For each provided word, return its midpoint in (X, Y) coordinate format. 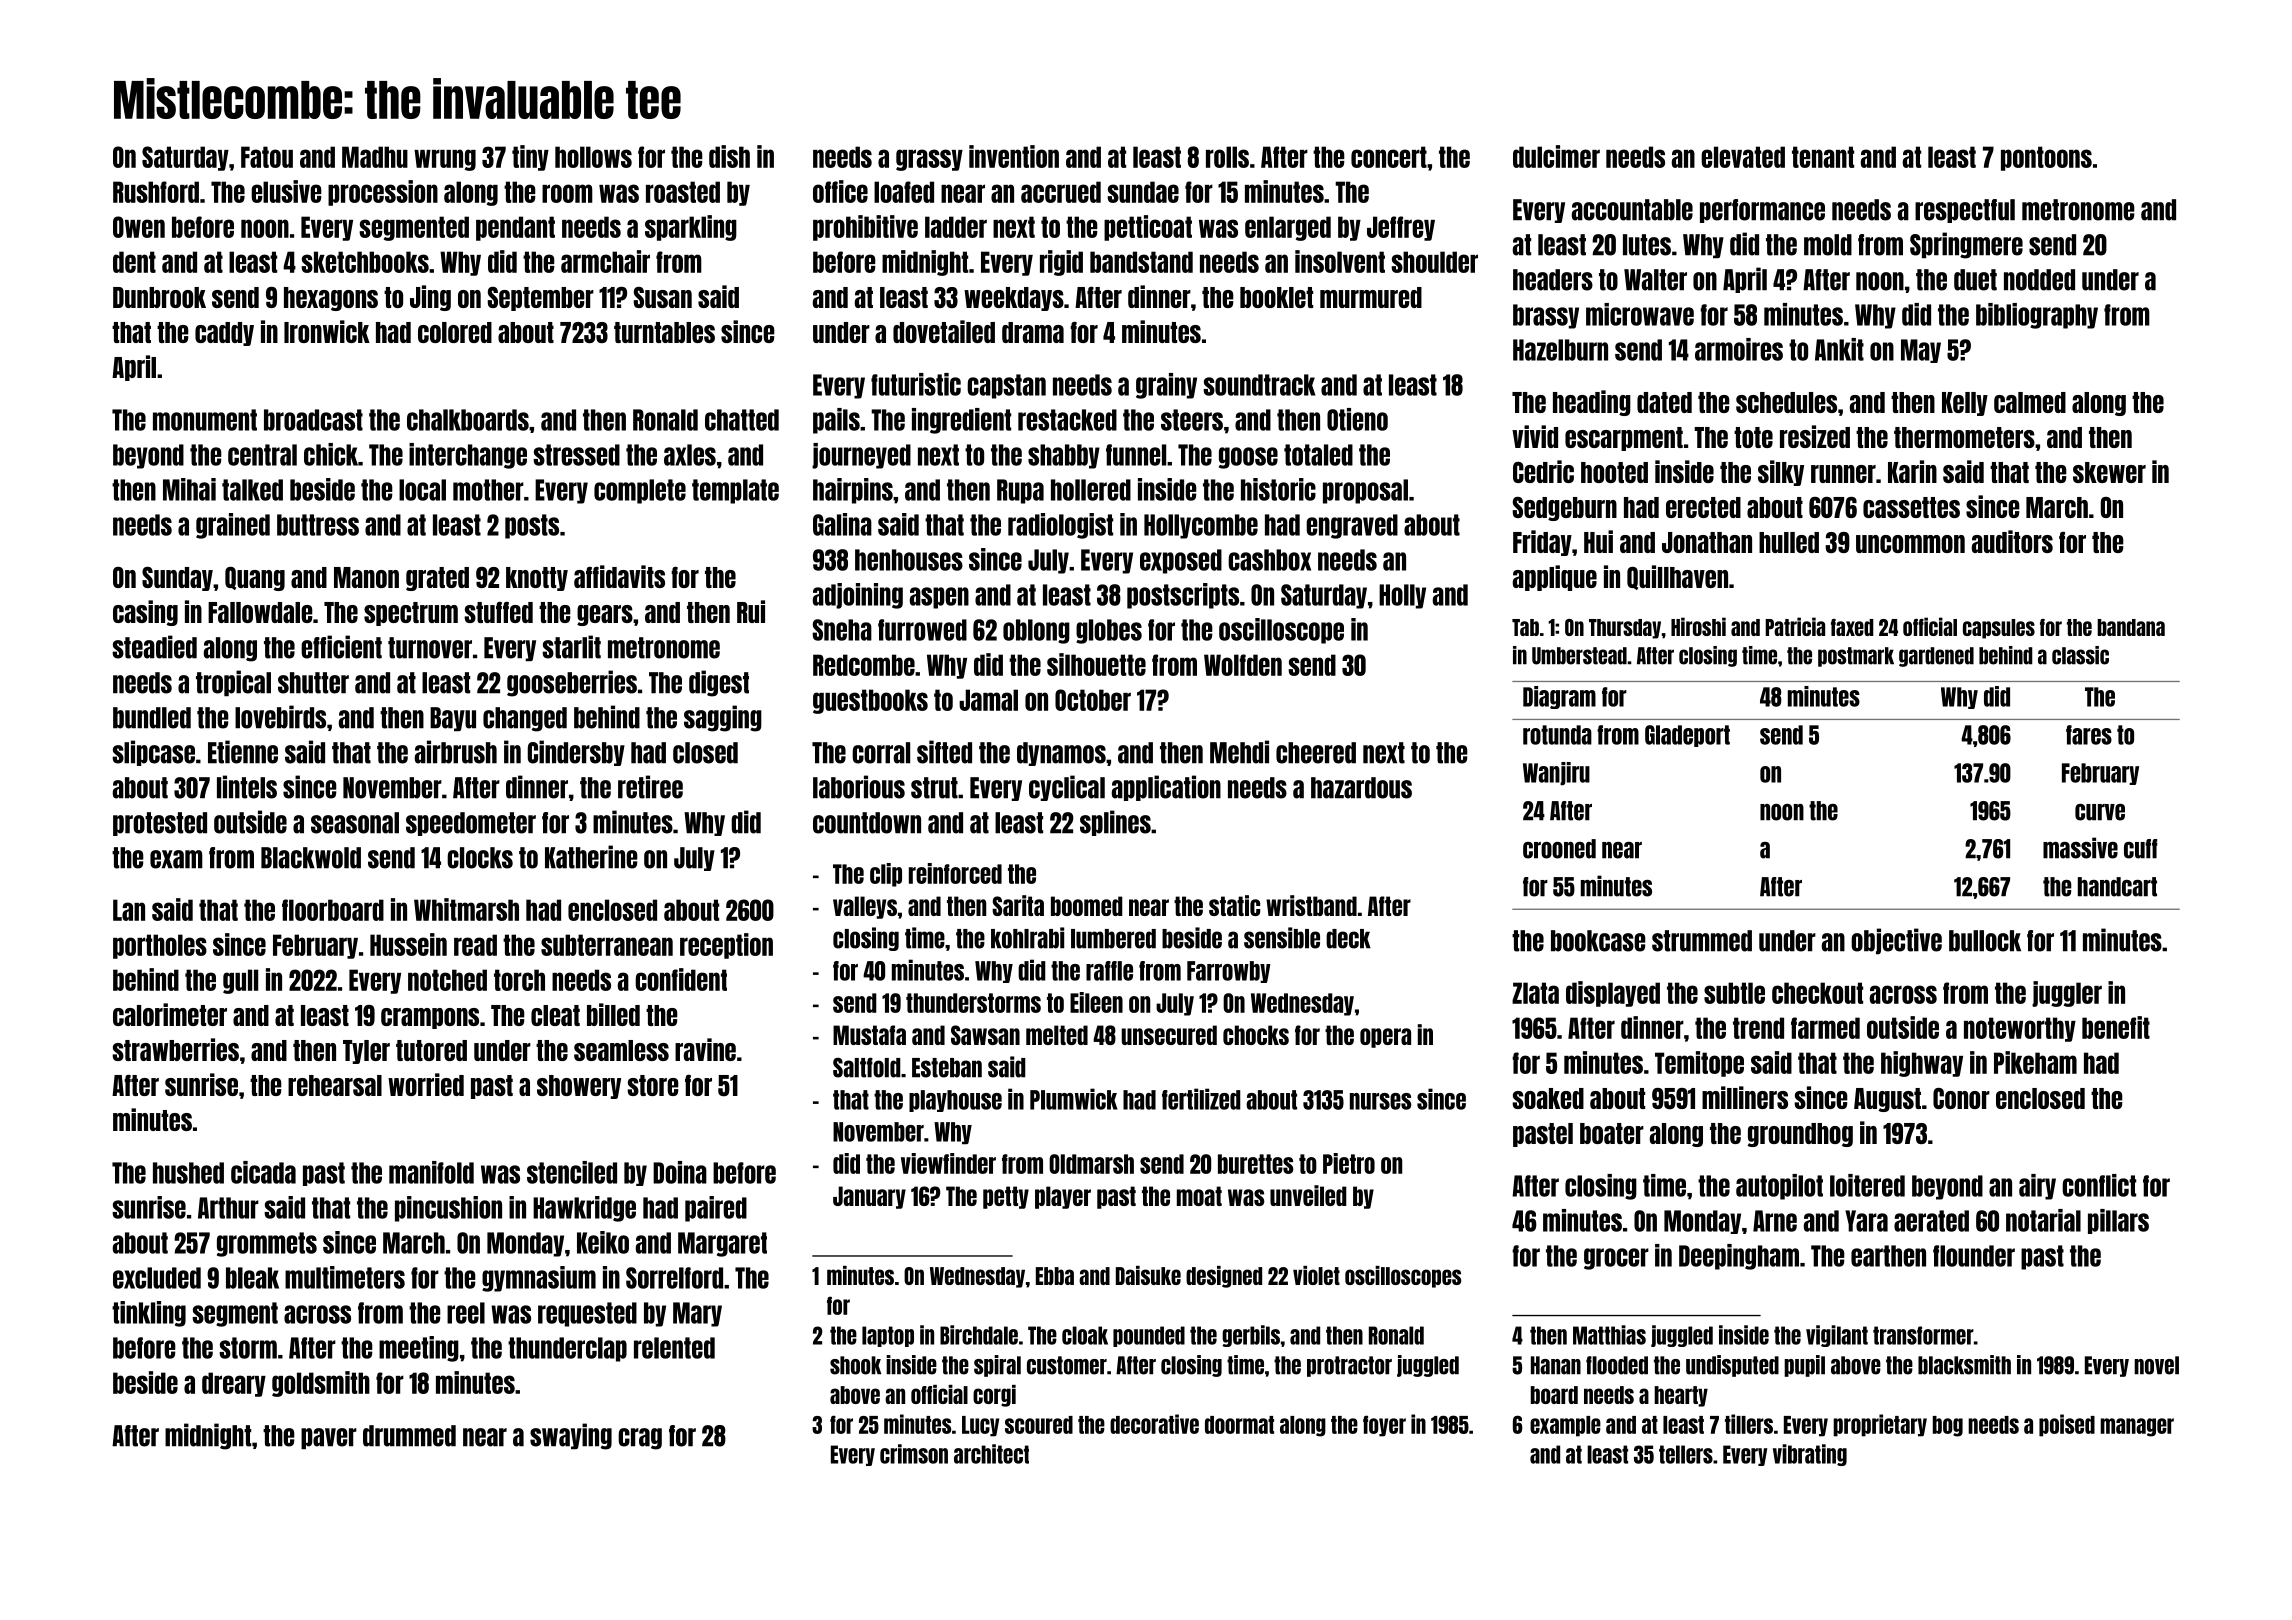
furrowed (922, 630)
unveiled (1308, 1195)
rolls (1227, 157)
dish (729, 156)
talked (252, 490)
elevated (1743, 157)
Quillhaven (1677, 577)
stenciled (572, 1172)
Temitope (1699, 1064)
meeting (419, 1349)
